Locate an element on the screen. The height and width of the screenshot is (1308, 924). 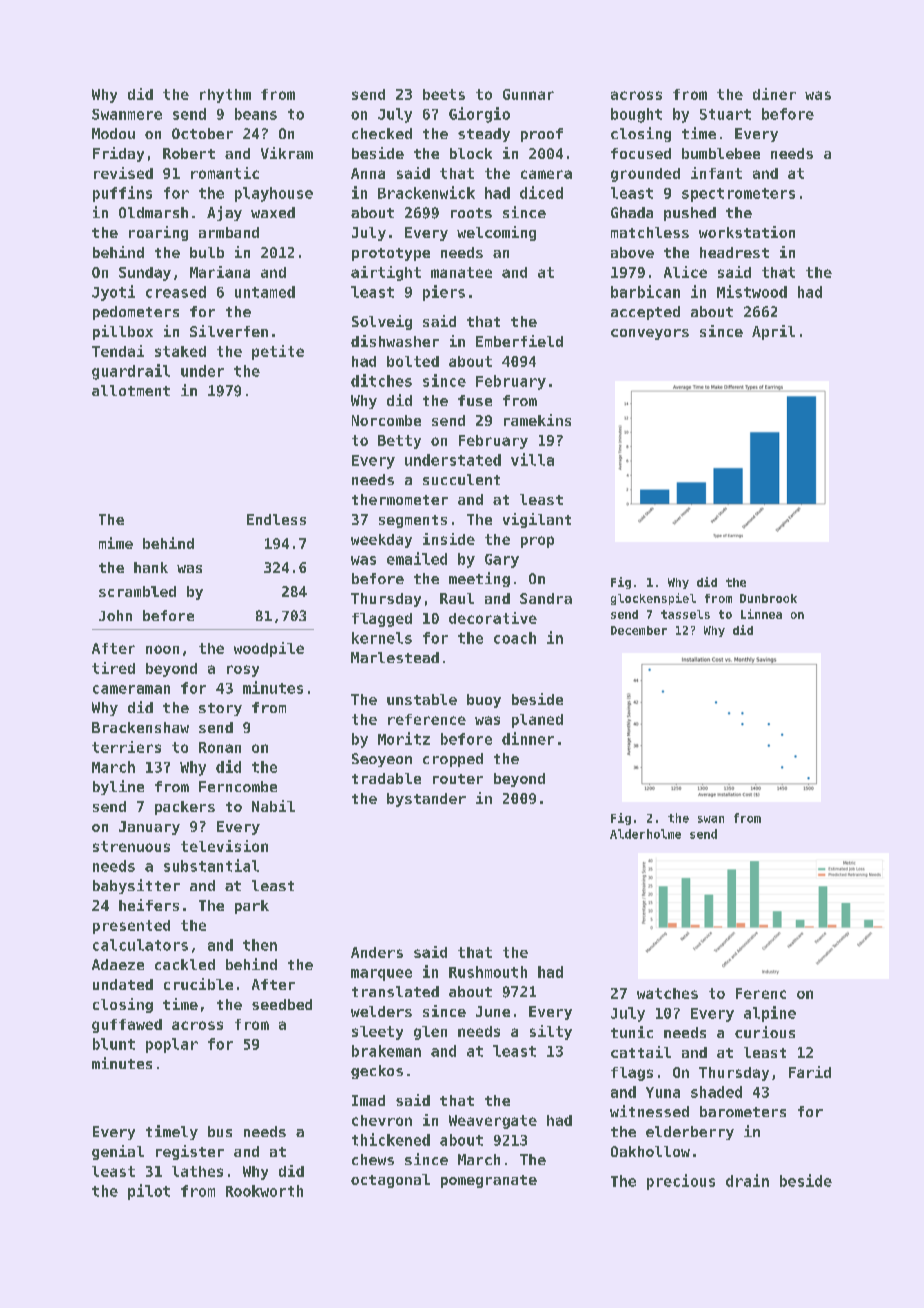
Rushmouth is located at coordinates (488, 972).
